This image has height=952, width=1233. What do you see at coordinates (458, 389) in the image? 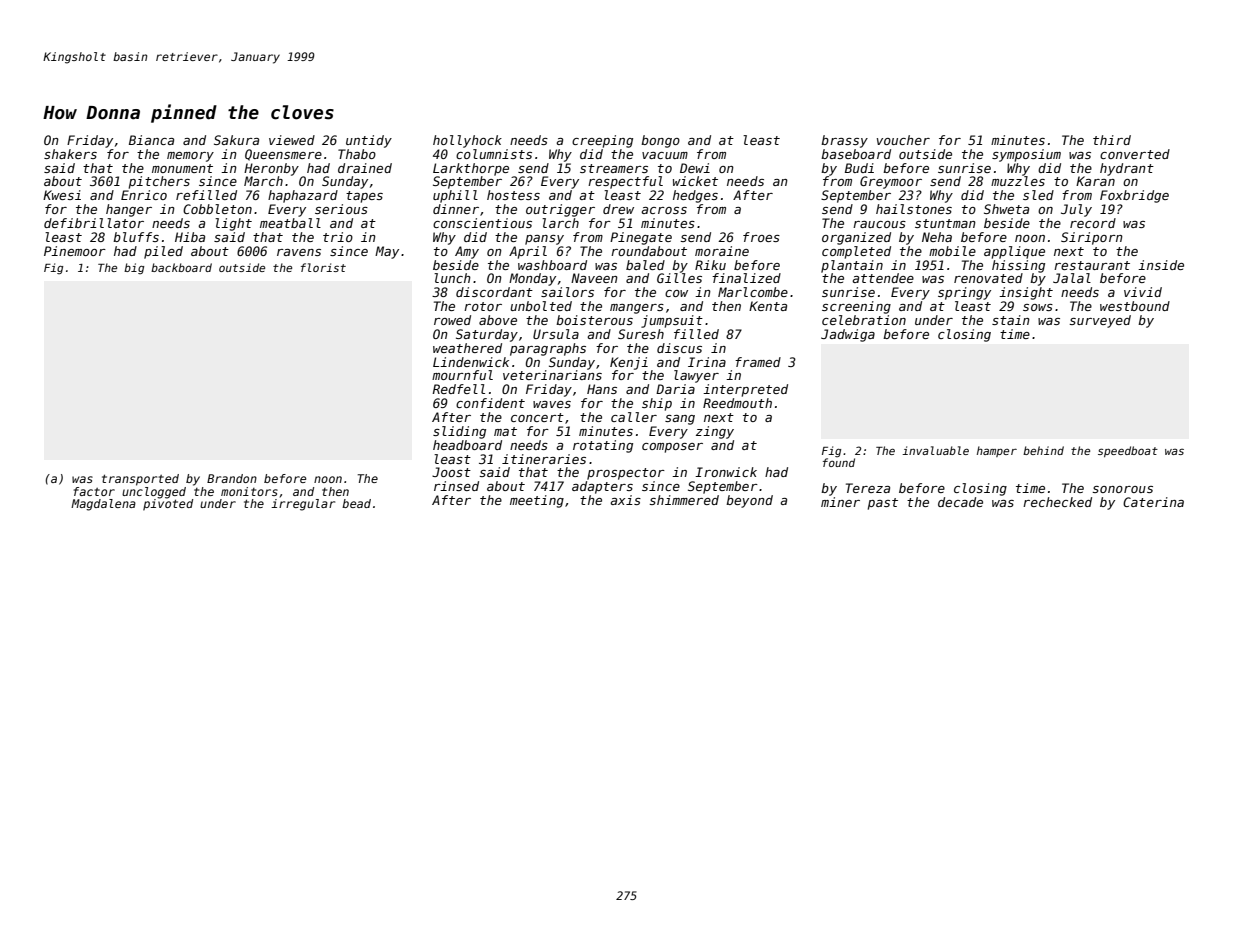
I see `Redfell` at bounding box center [458, 389].
